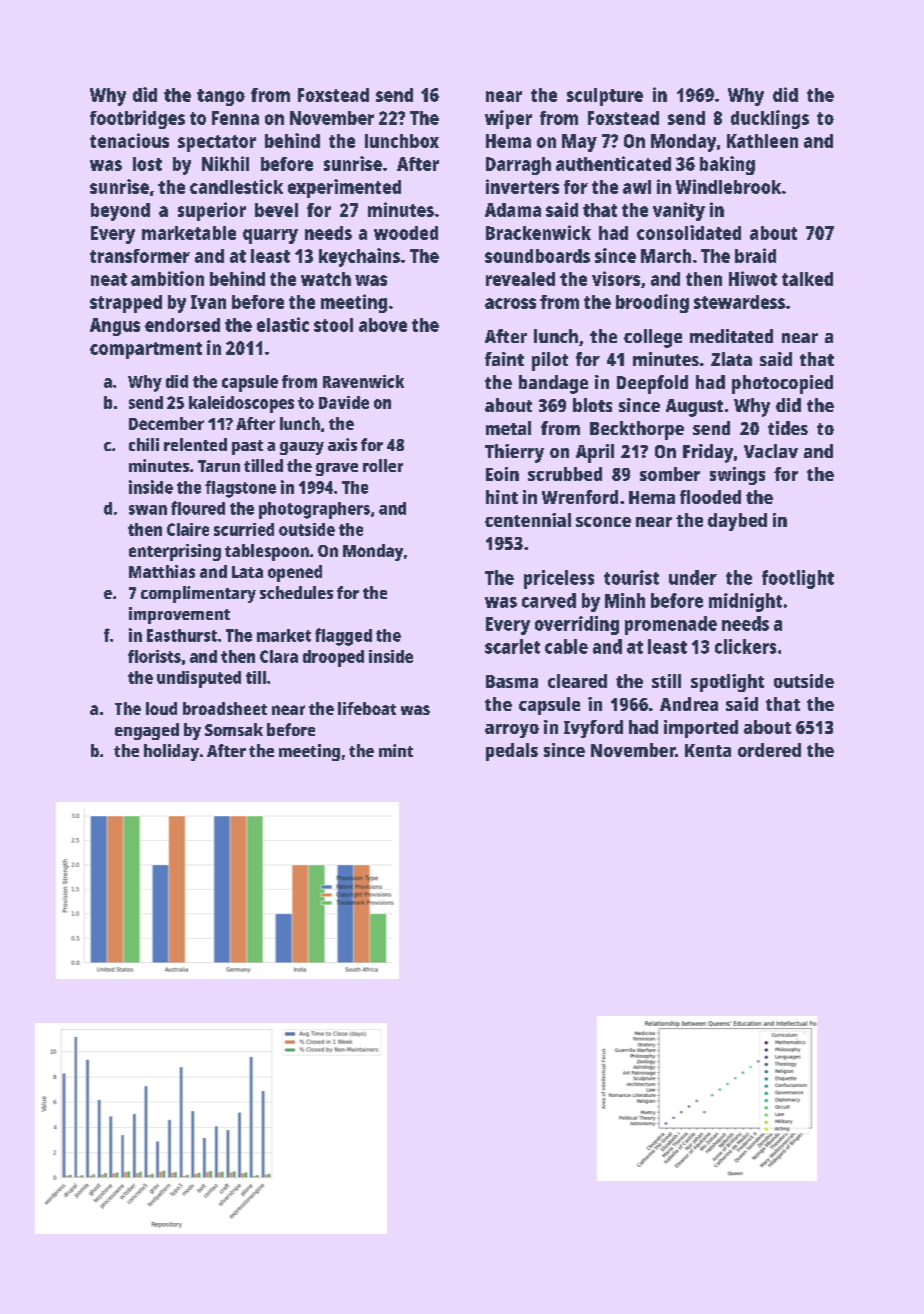 The height and width of the screenshot is (1314, 924). Describe the element at coordinates (234, 729) in the screenshot. I see `Somsak` at that location.
